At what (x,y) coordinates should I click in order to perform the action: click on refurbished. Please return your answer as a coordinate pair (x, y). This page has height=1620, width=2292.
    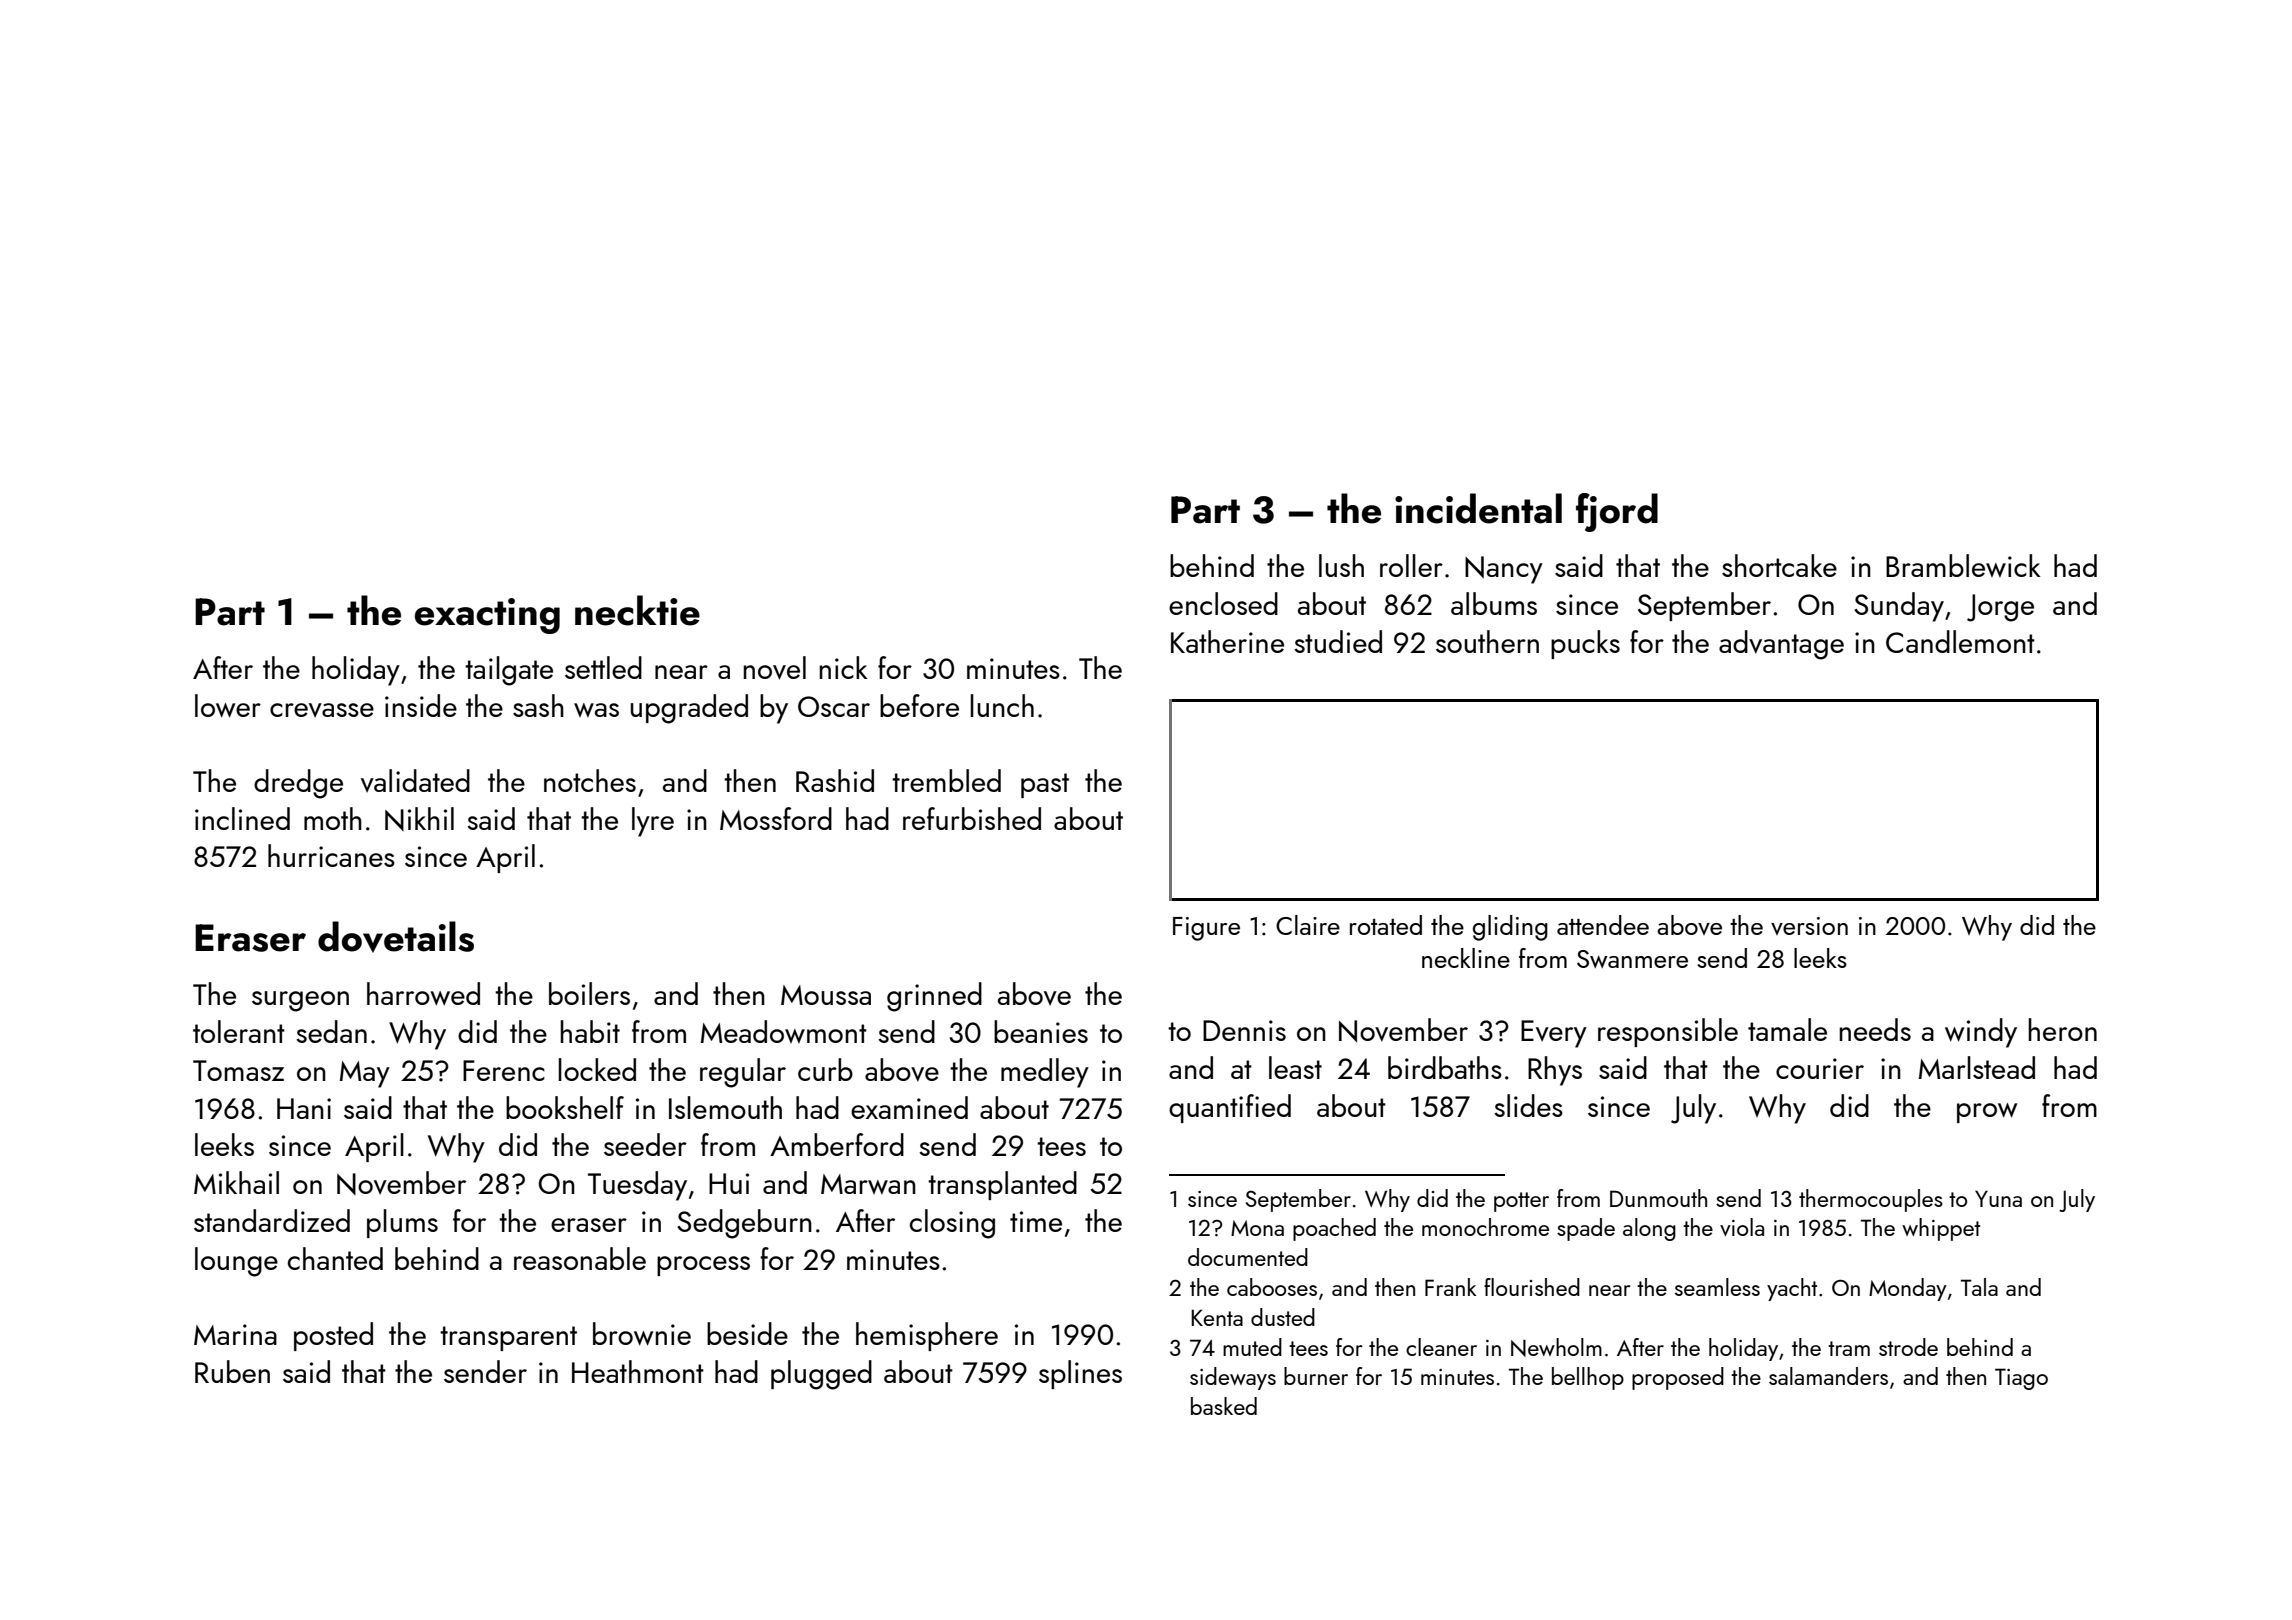
    Looking at the image, I should click on (972, 818).
